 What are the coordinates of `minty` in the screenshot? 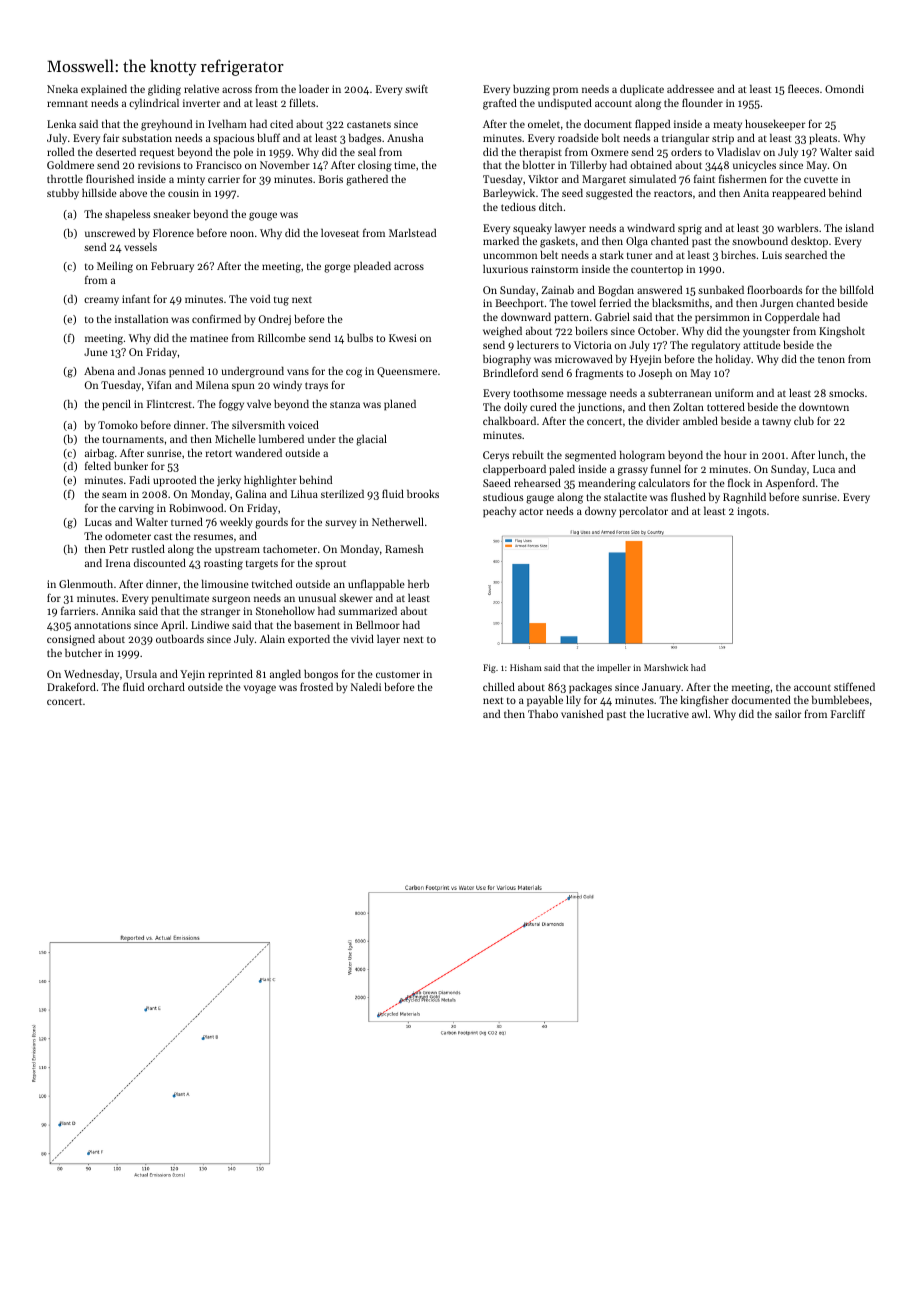 It's located at (191, 180).
